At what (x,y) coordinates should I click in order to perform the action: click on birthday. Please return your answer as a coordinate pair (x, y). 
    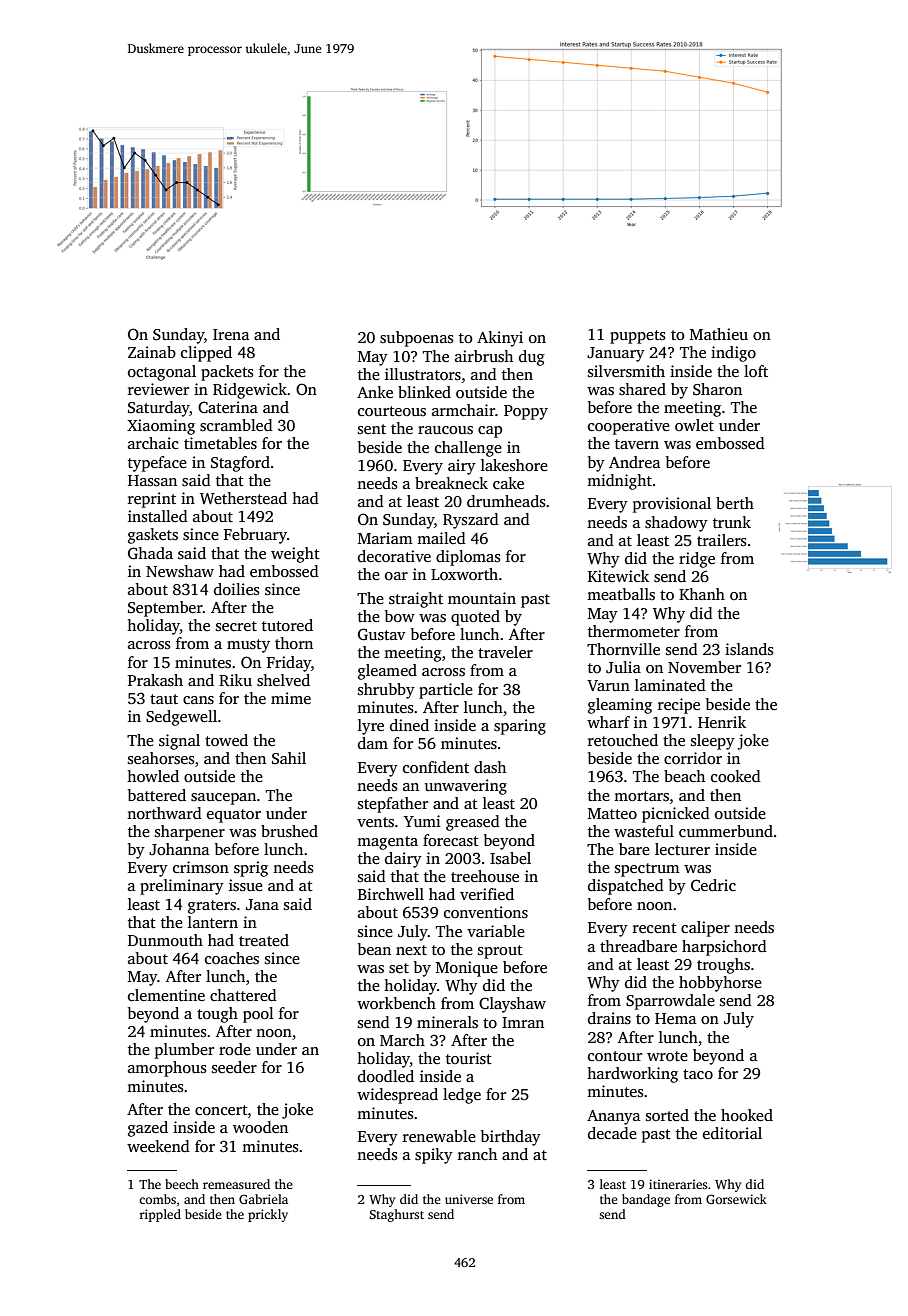
    Looking at the image, I should click on (511, 1138).
